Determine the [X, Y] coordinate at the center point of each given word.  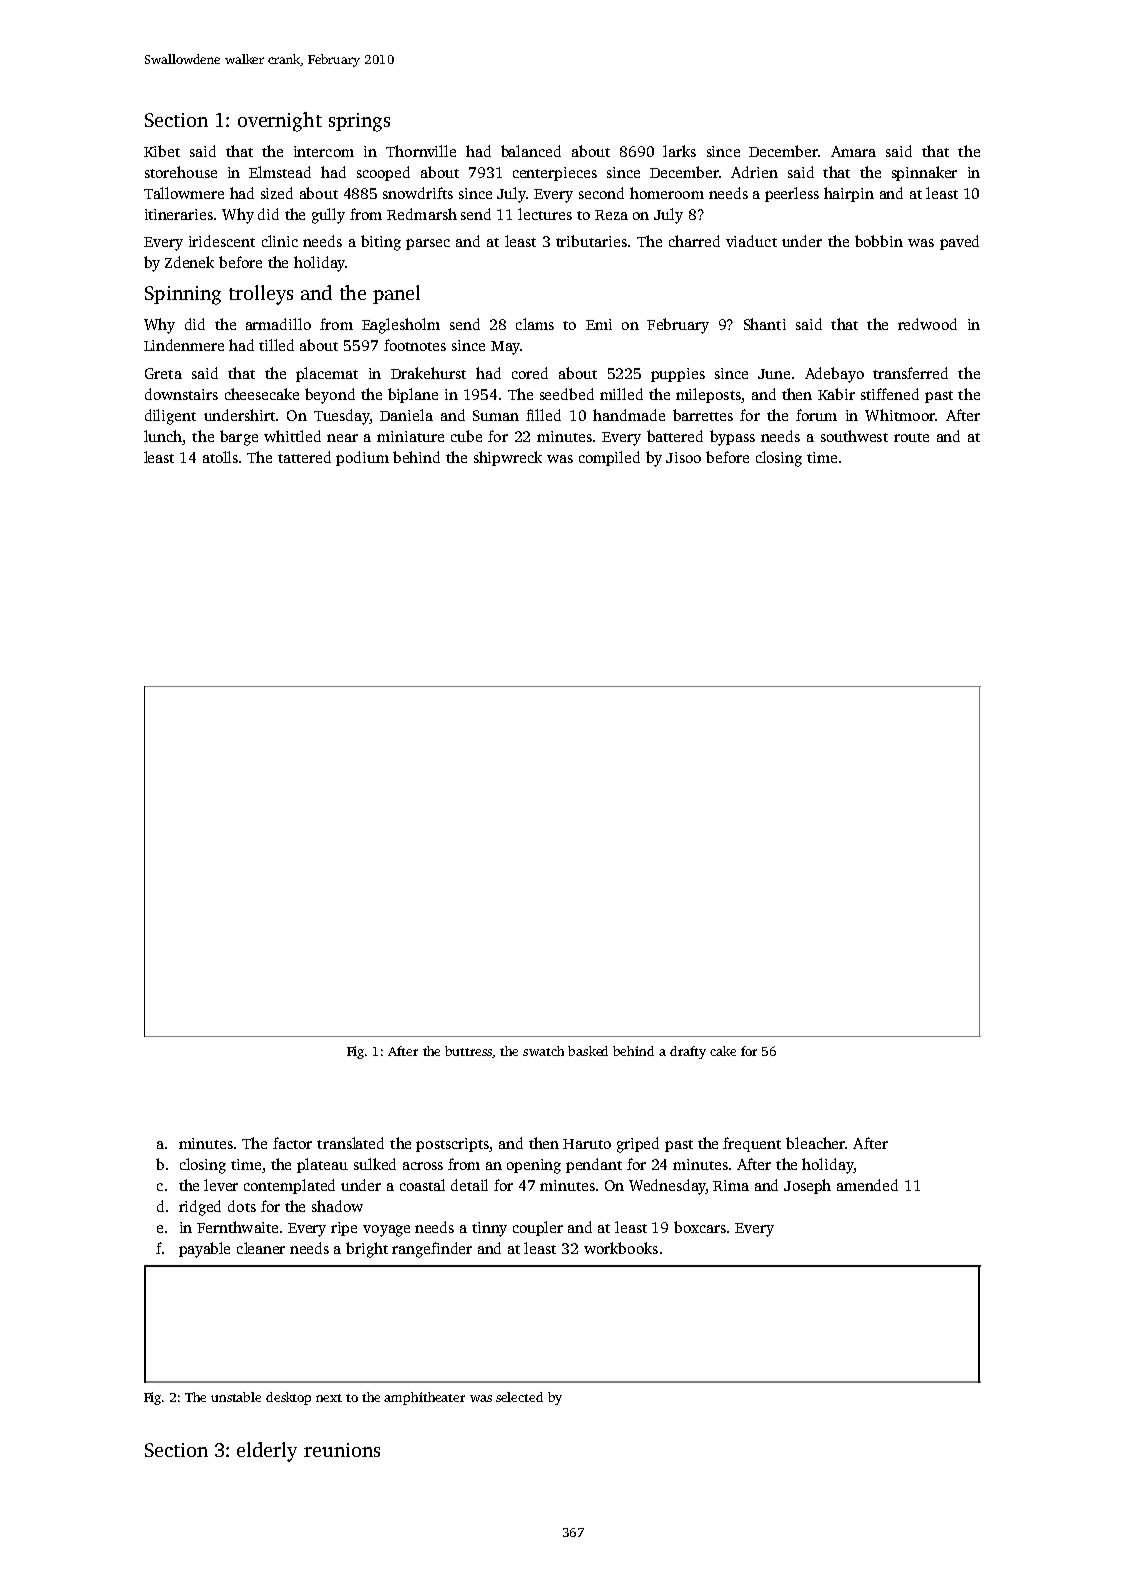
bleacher [815, 1143]
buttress [469, 1052]
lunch [163, 436]
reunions [342, 1450]
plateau [322, 1165]
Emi [599, 324]
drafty [688, 1052]
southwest [854, 436]
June [774, 374]
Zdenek [189, 262]
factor [292, 1143]
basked [588, 1051]
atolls [220, 457]
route [911, 437]
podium [362, 458]
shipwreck [508, 458]
